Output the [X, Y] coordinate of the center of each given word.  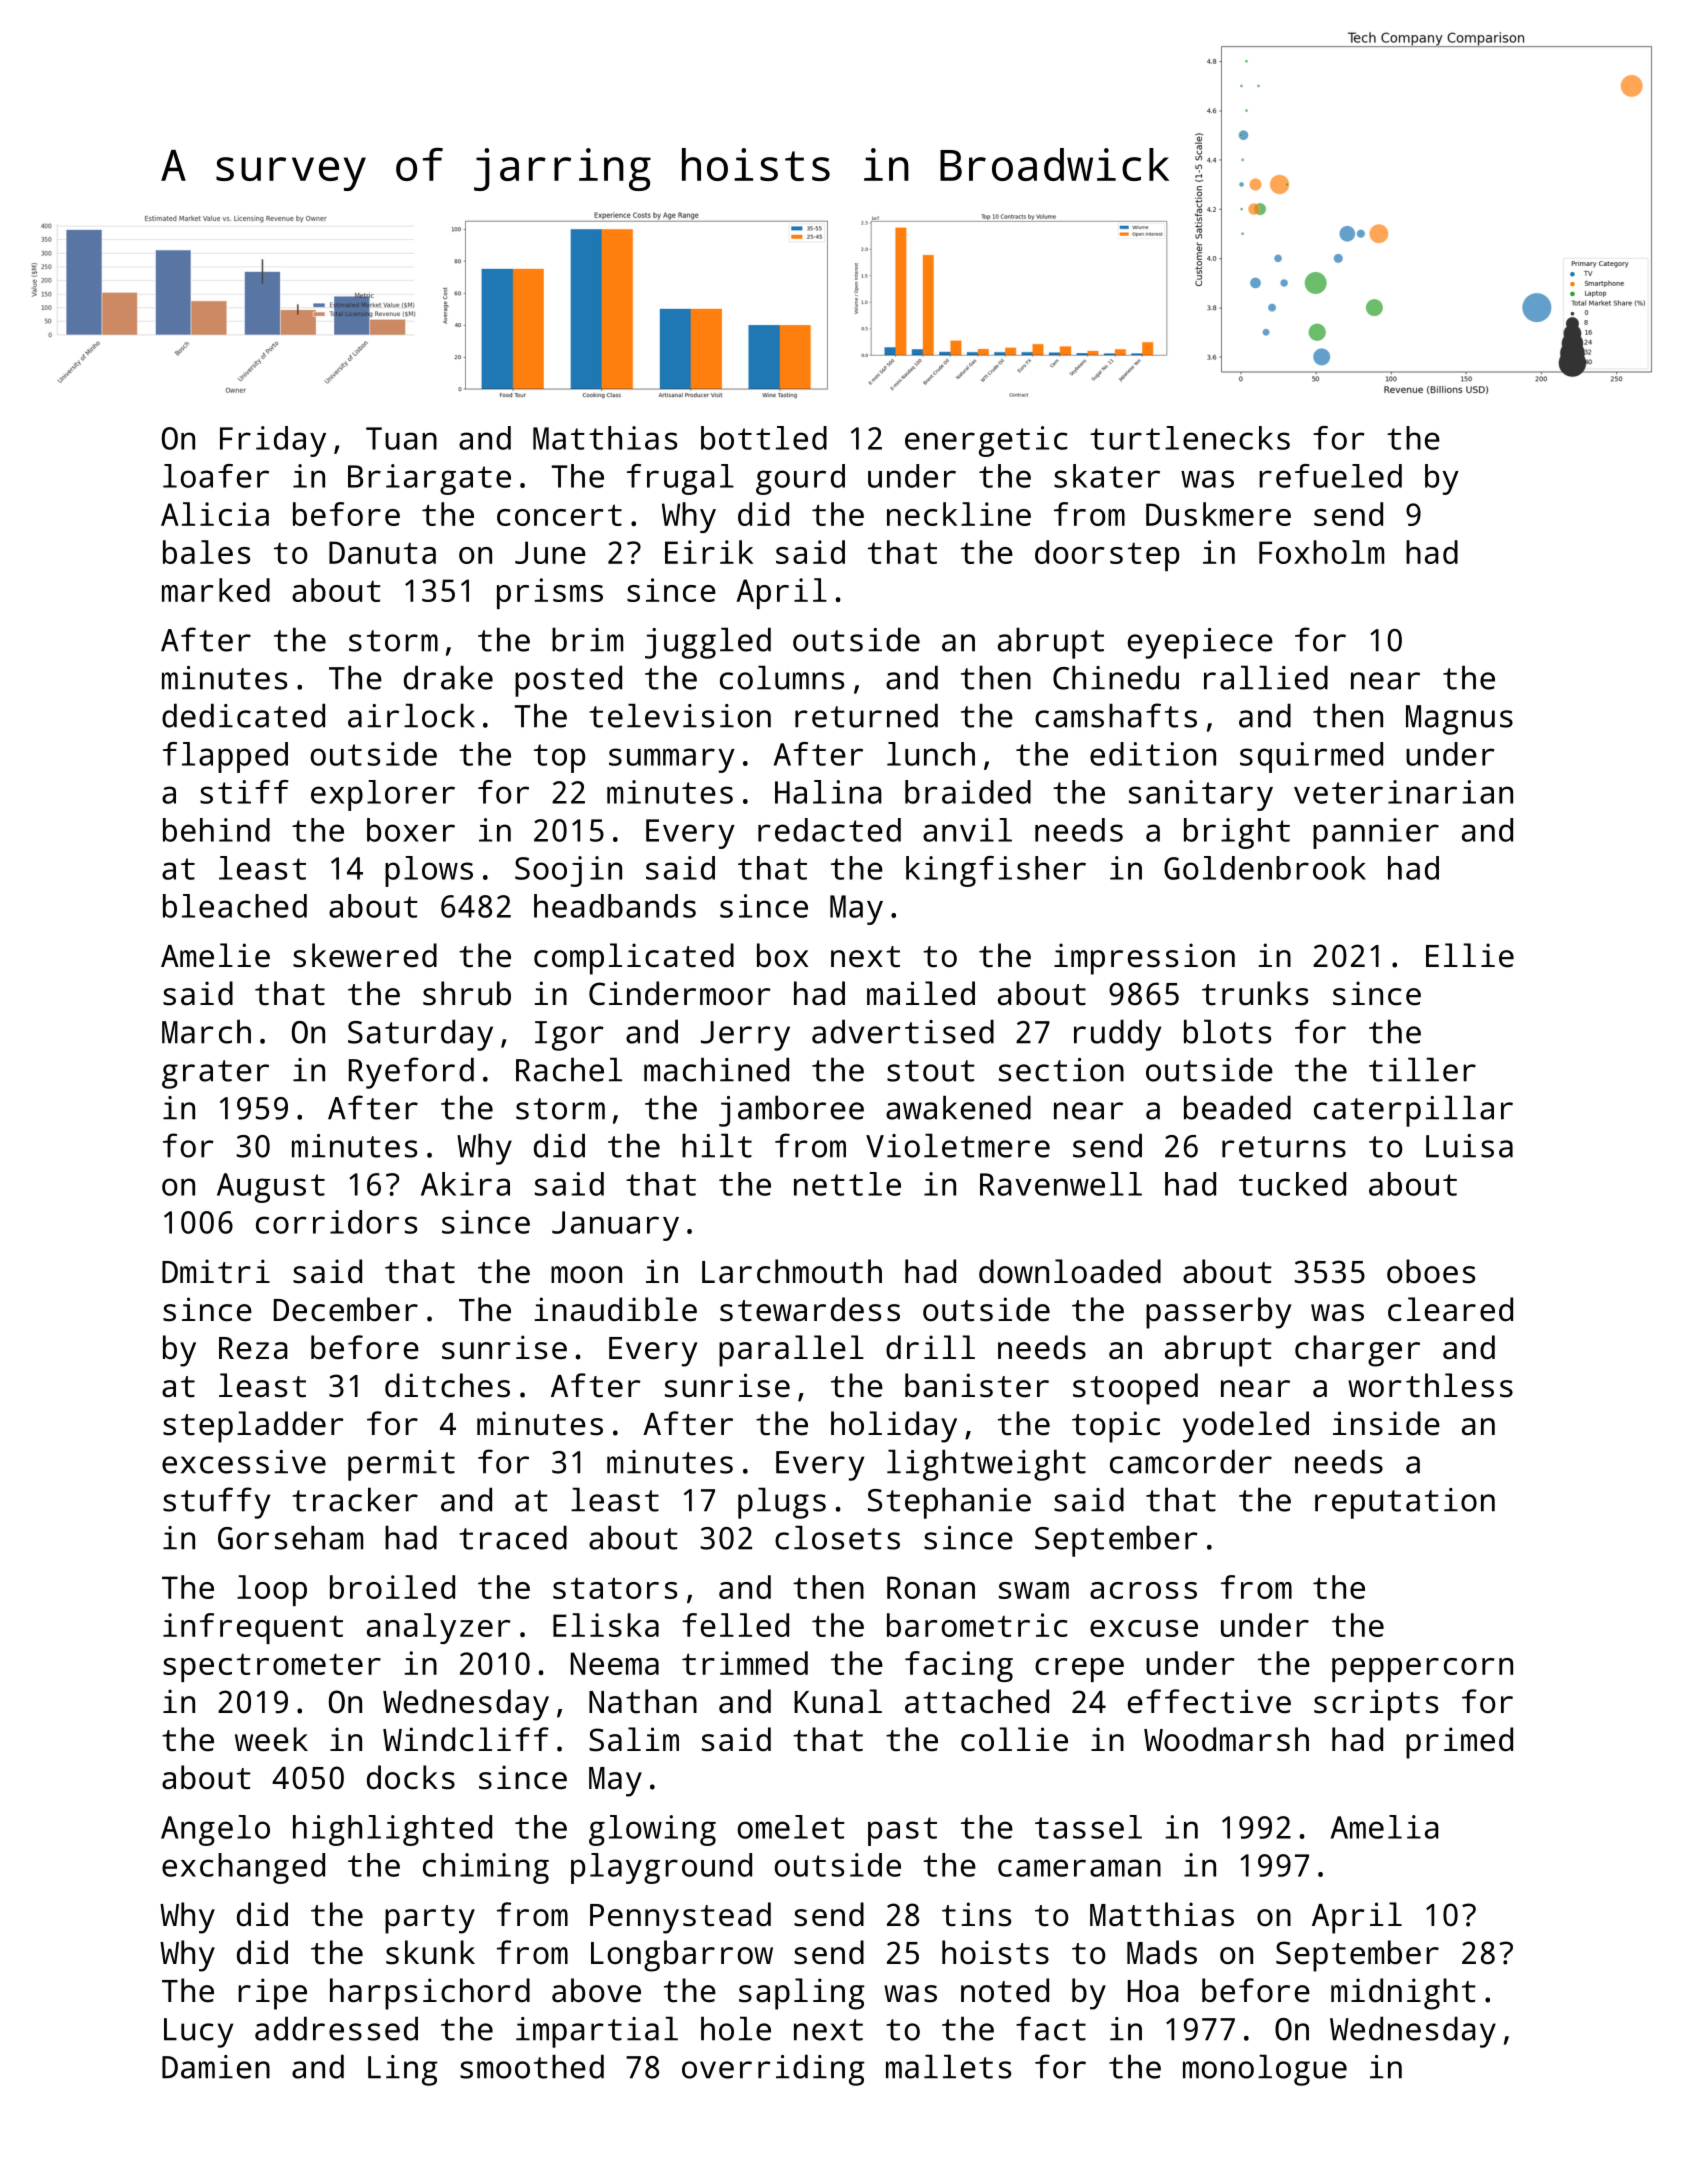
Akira [465, 1184]
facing [959, 1666]
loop [272, 1590]
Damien [216, 2067]
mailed [921, 993]
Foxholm [1321, 552]
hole [736, 2028]
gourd [800, 479]
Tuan [401, 438]
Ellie [1470, 955]
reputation [1405, 1503]
